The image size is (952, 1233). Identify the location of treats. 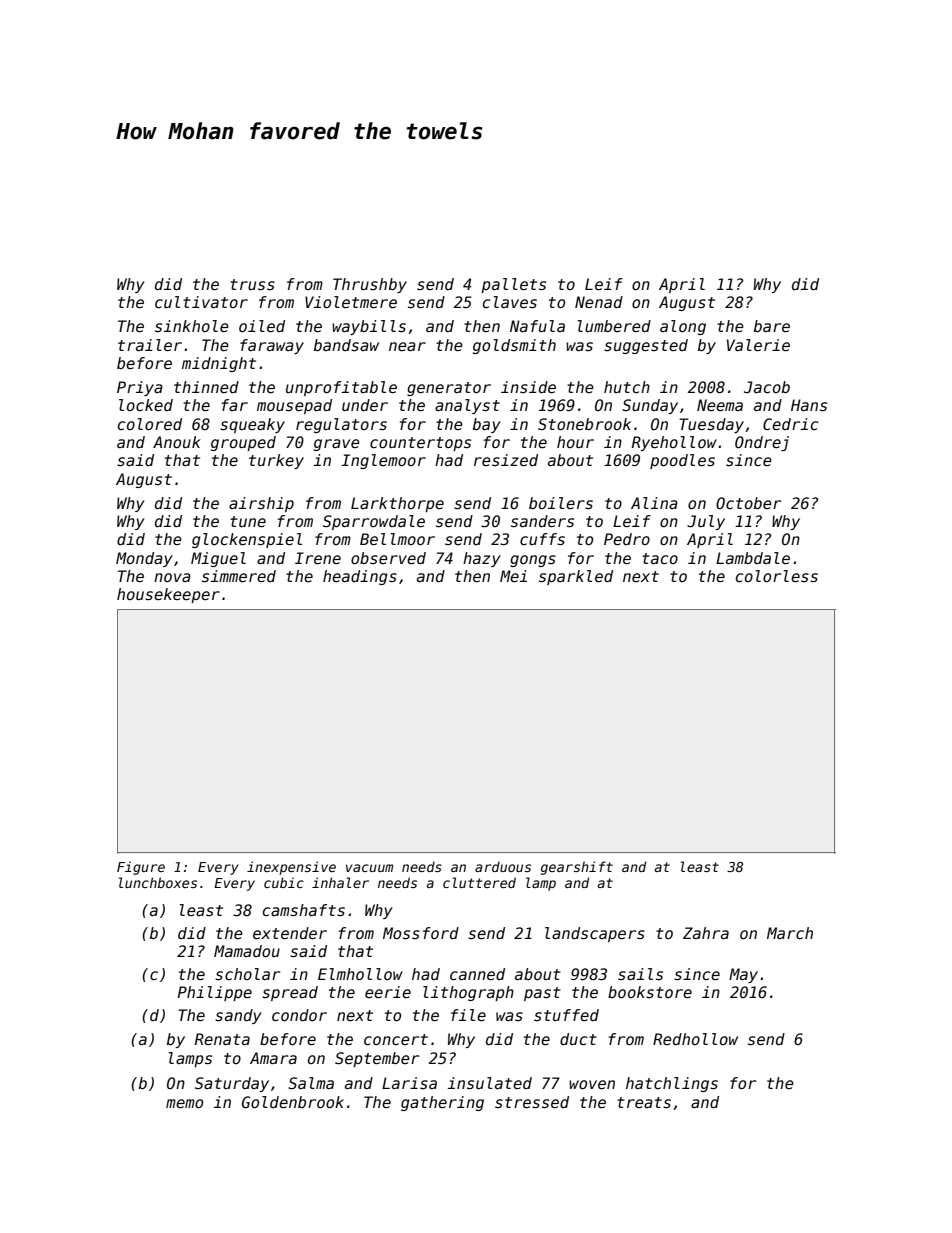
(644, 1103).
